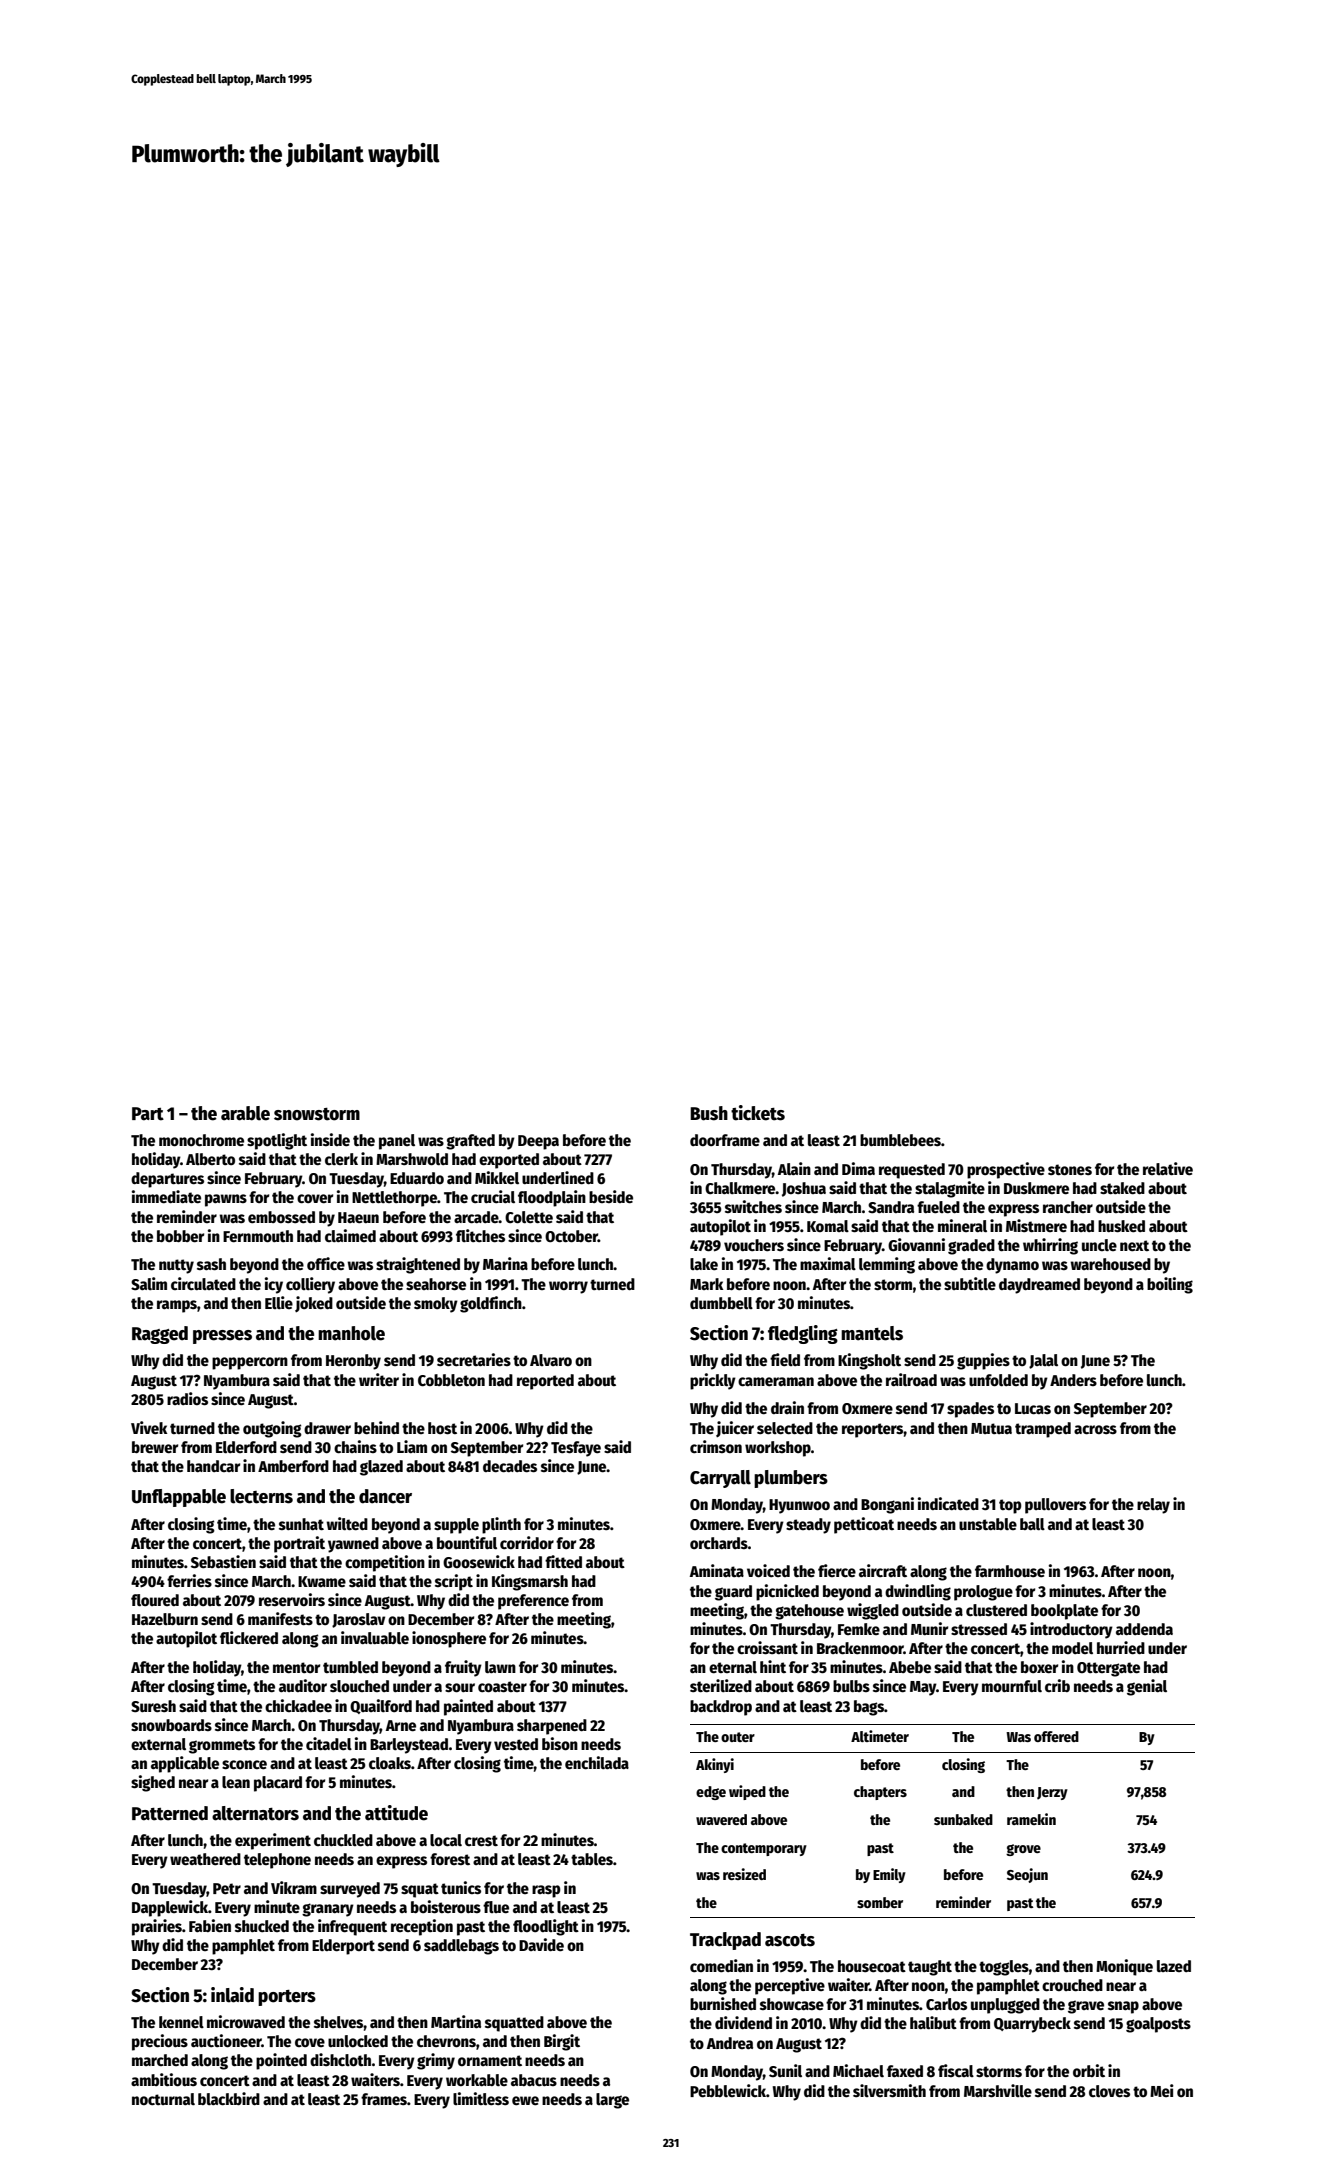  What do you see at coordinates (1147, 1687) in the screenshot?
I see `genial` at bounding box center [1147, 1687].
